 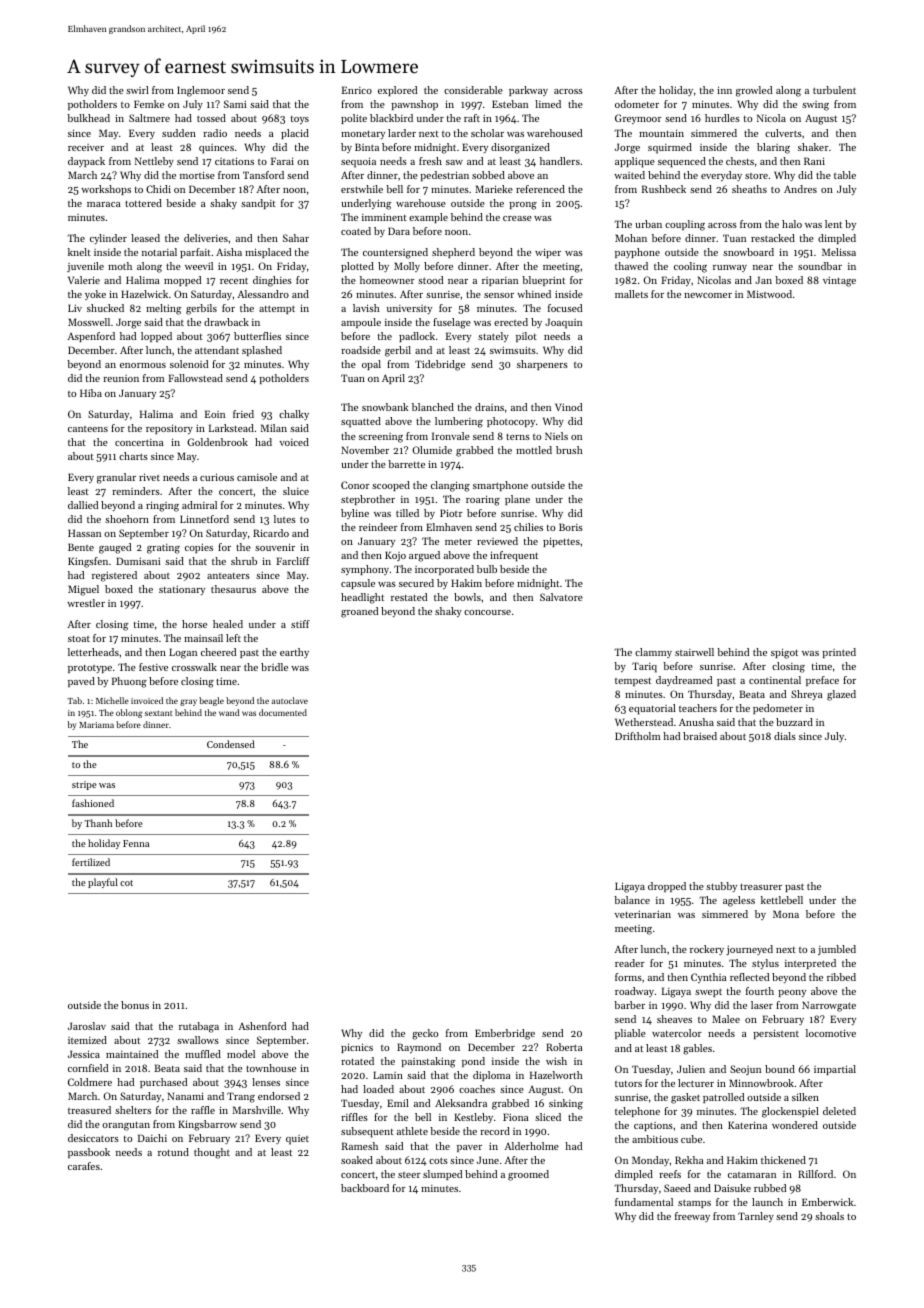 What do you see at coordinates (103, 883) in the screenshot?
I see `playful` at bounding box center [103, 883].
